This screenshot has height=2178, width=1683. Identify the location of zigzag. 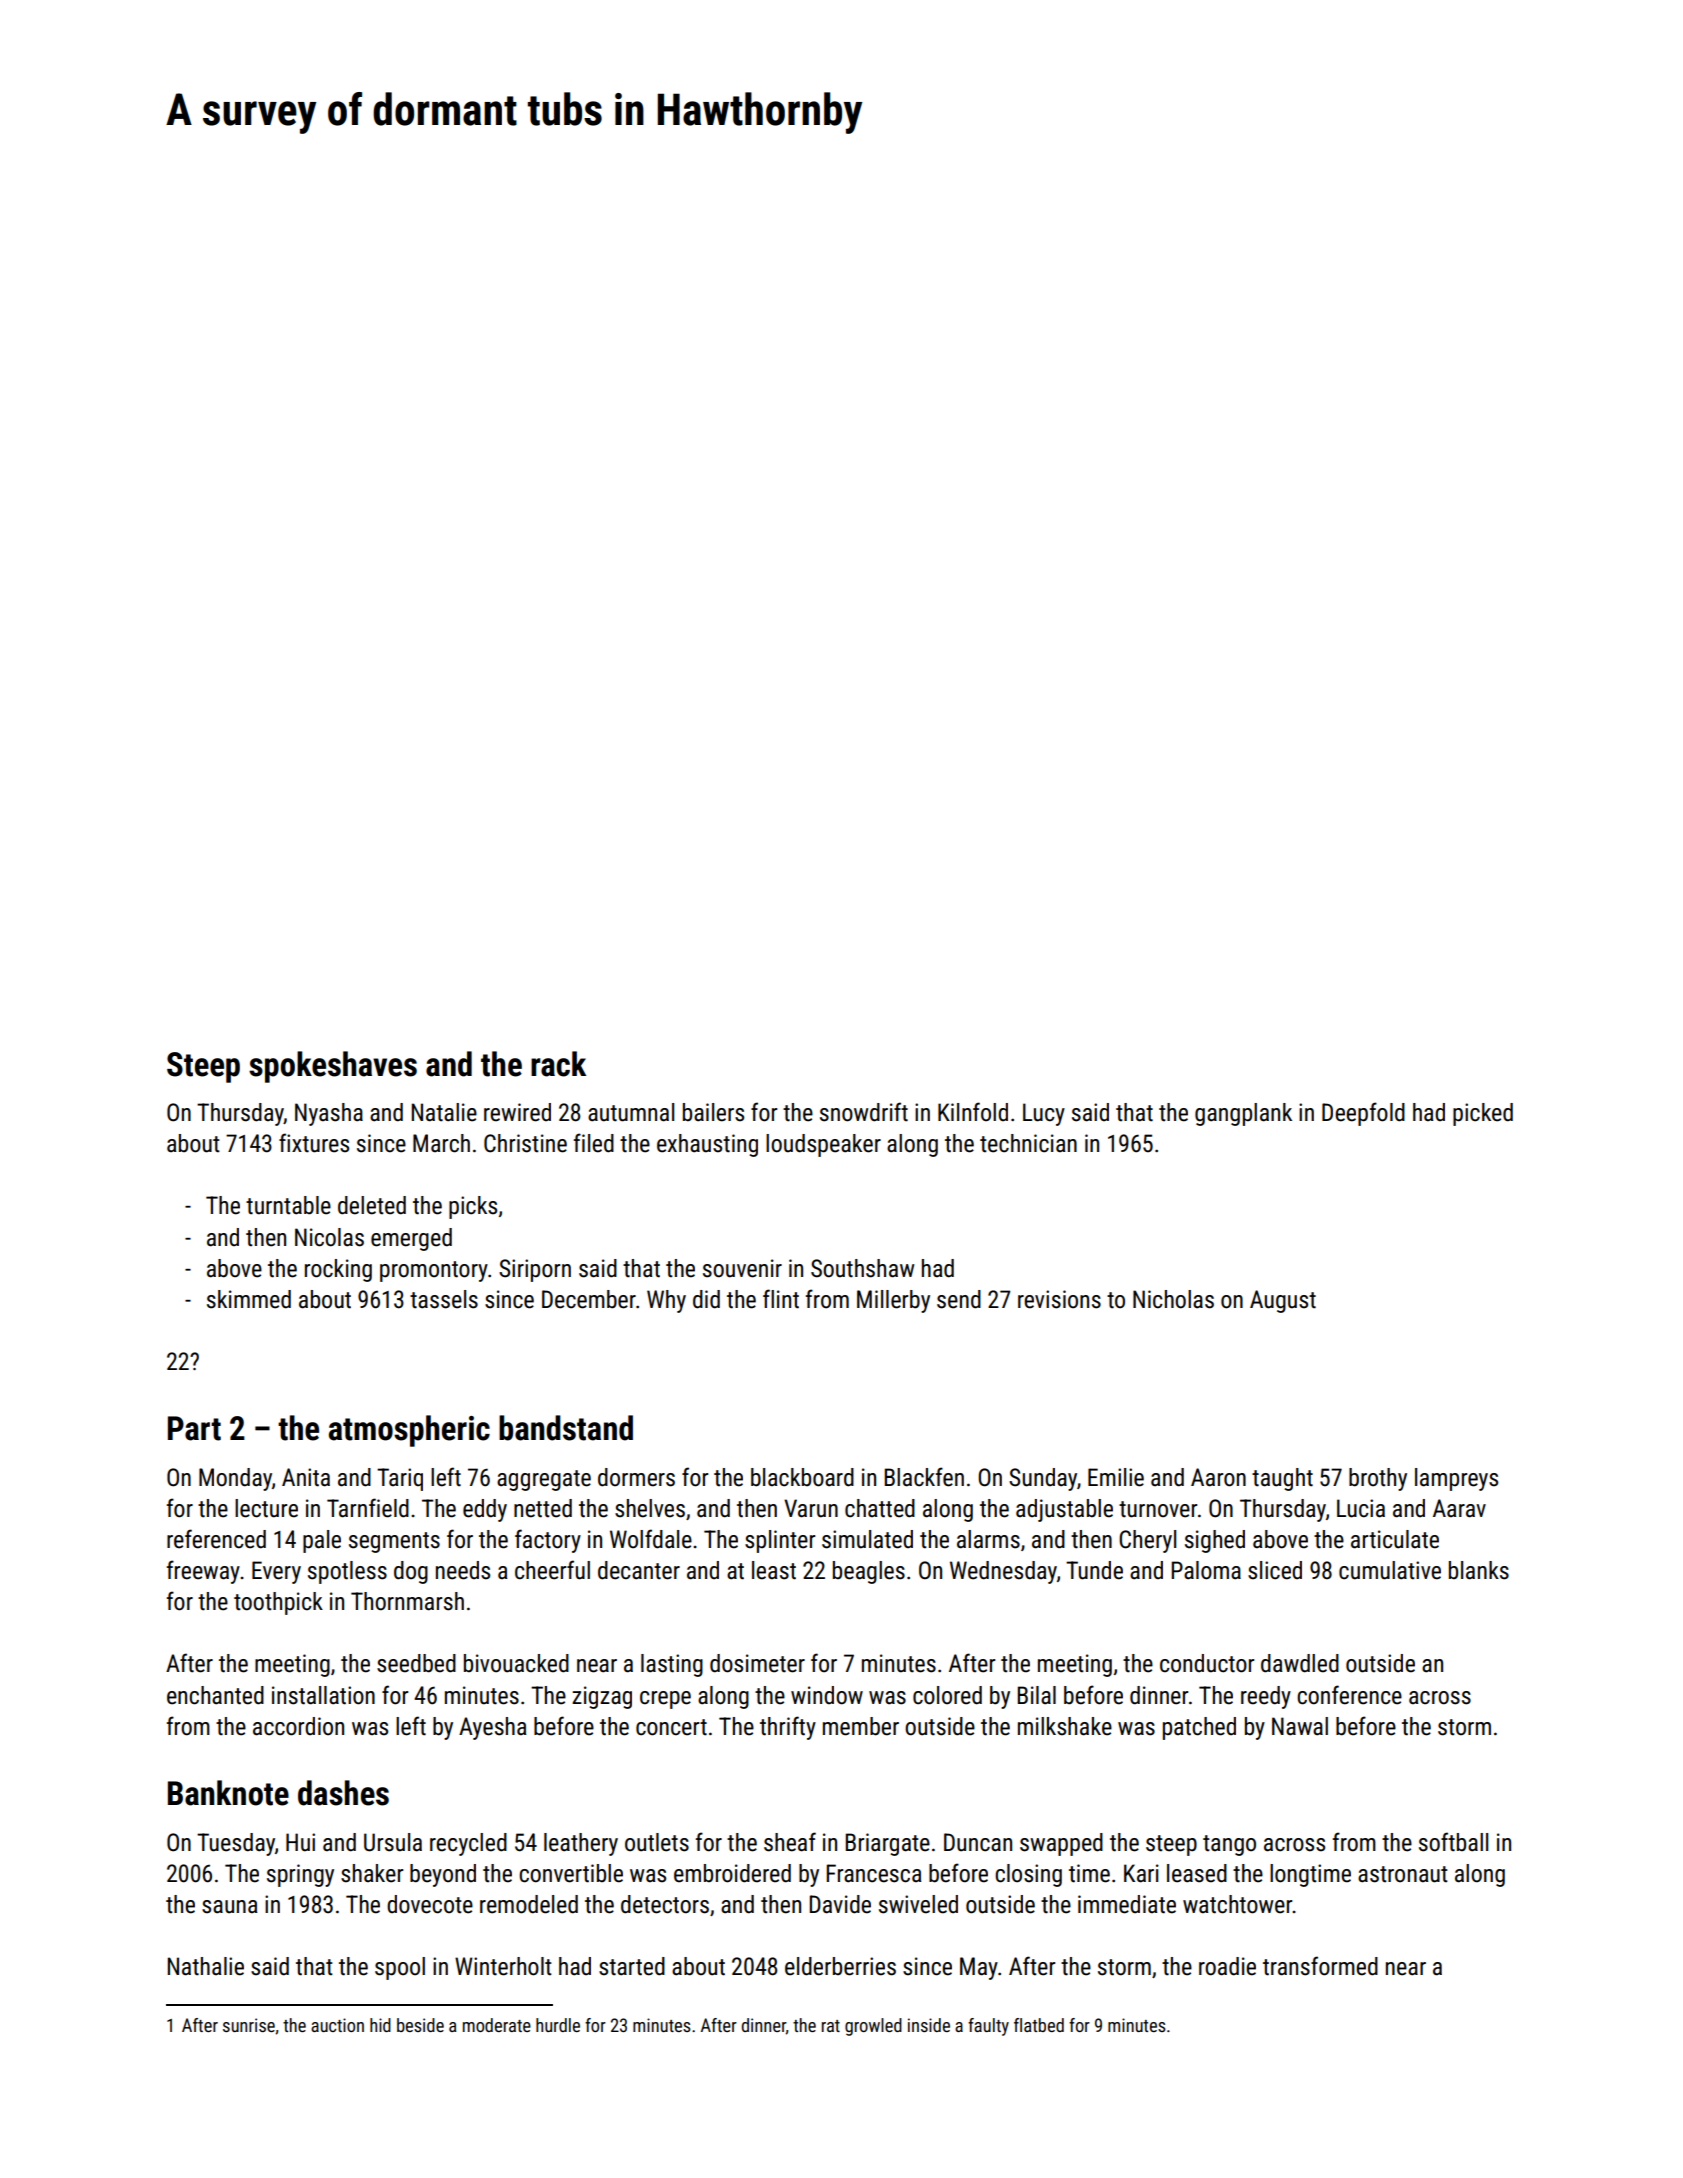
(602, 1697).
